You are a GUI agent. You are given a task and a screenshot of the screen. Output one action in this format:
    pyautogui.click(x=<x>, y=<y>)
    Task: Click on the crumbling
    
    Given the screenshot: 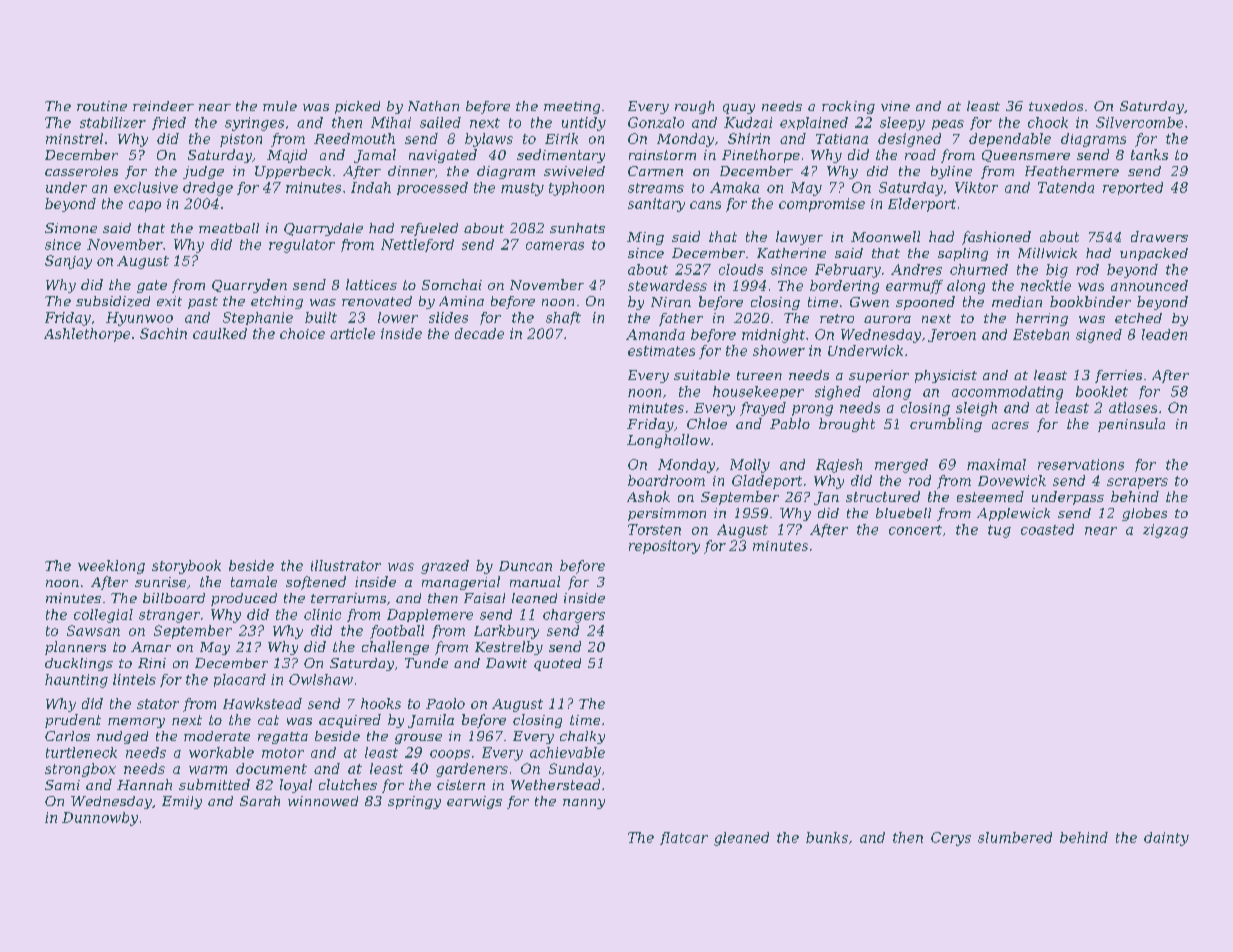 What is the action you would take?
    pyautogui.click(x=946, y=425)
